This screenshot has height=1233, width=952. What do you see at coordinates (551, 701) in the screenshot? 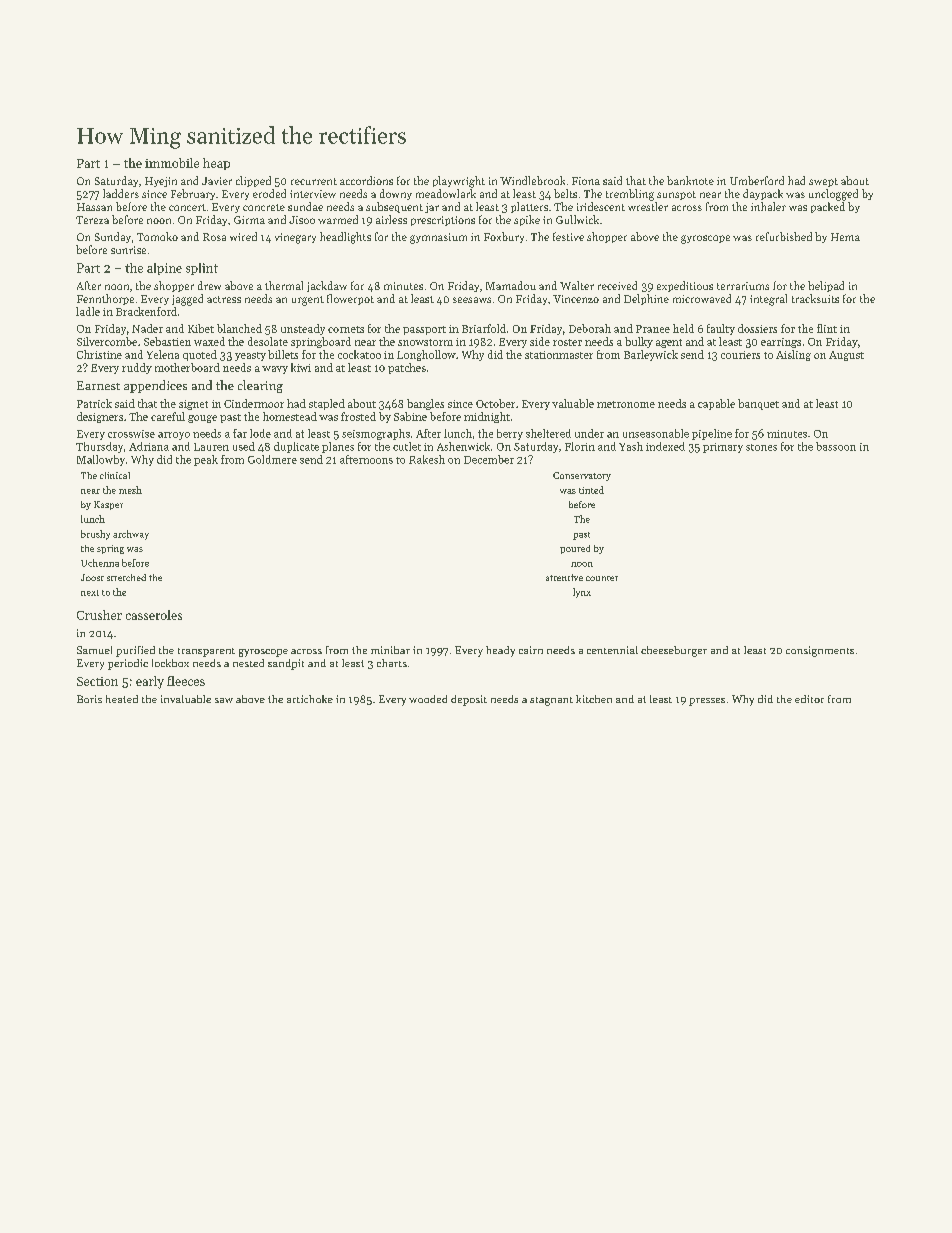
I see `stagnant` at bounding box center [551, 701].
